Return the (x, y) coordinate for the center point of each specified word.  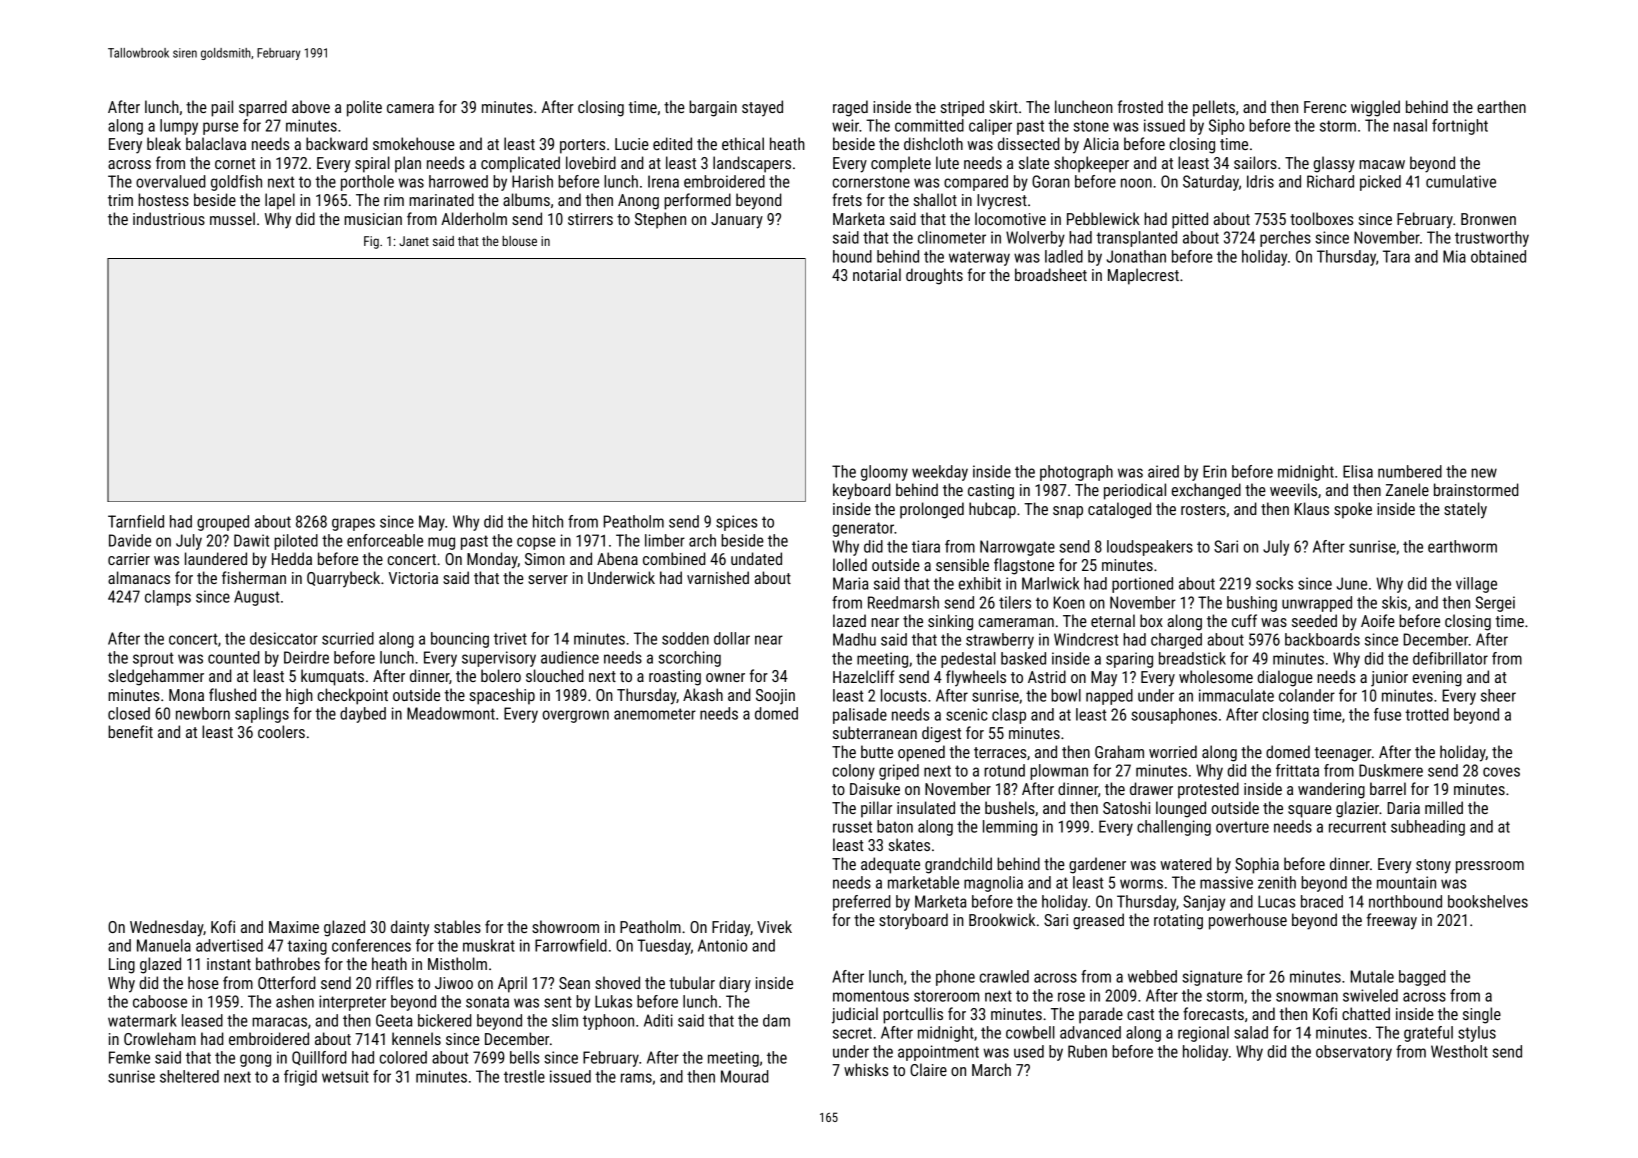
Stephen (660, 220)
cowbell (1030, 1032)
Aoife (1378, 620)
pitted (1190, 220)
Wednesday (167, 928)
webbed (1152, 976)
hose (203, 982)
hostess (163, 199)
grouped (223, 523)
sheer (1498, 695)
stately (1465, 510)
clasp (1009, 716)
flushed (232, 694)
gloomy (884, 473)
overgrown (576, 716)
